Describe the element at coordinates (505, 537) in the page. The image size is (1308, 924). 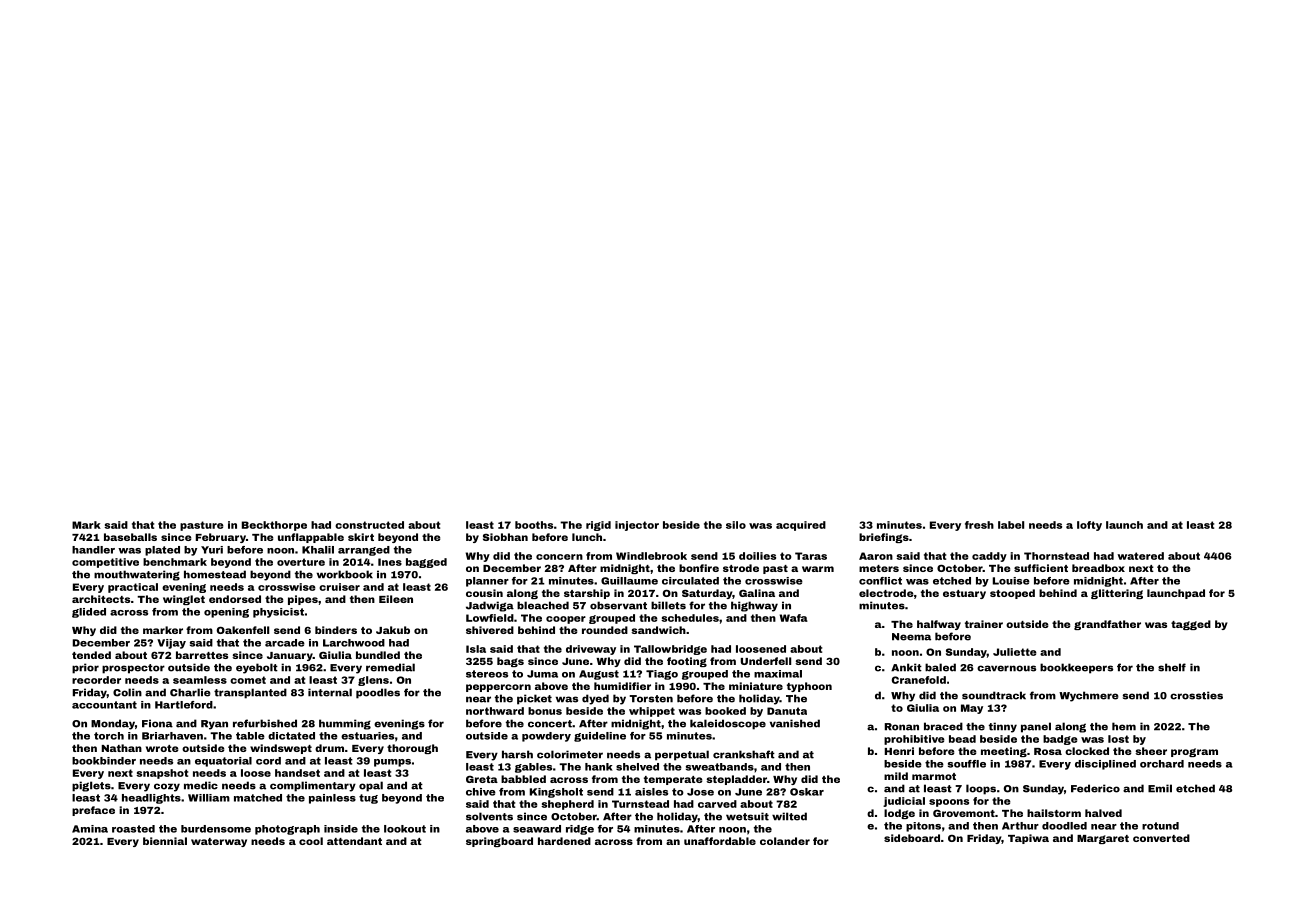
I see `Siobhan` at that location.
